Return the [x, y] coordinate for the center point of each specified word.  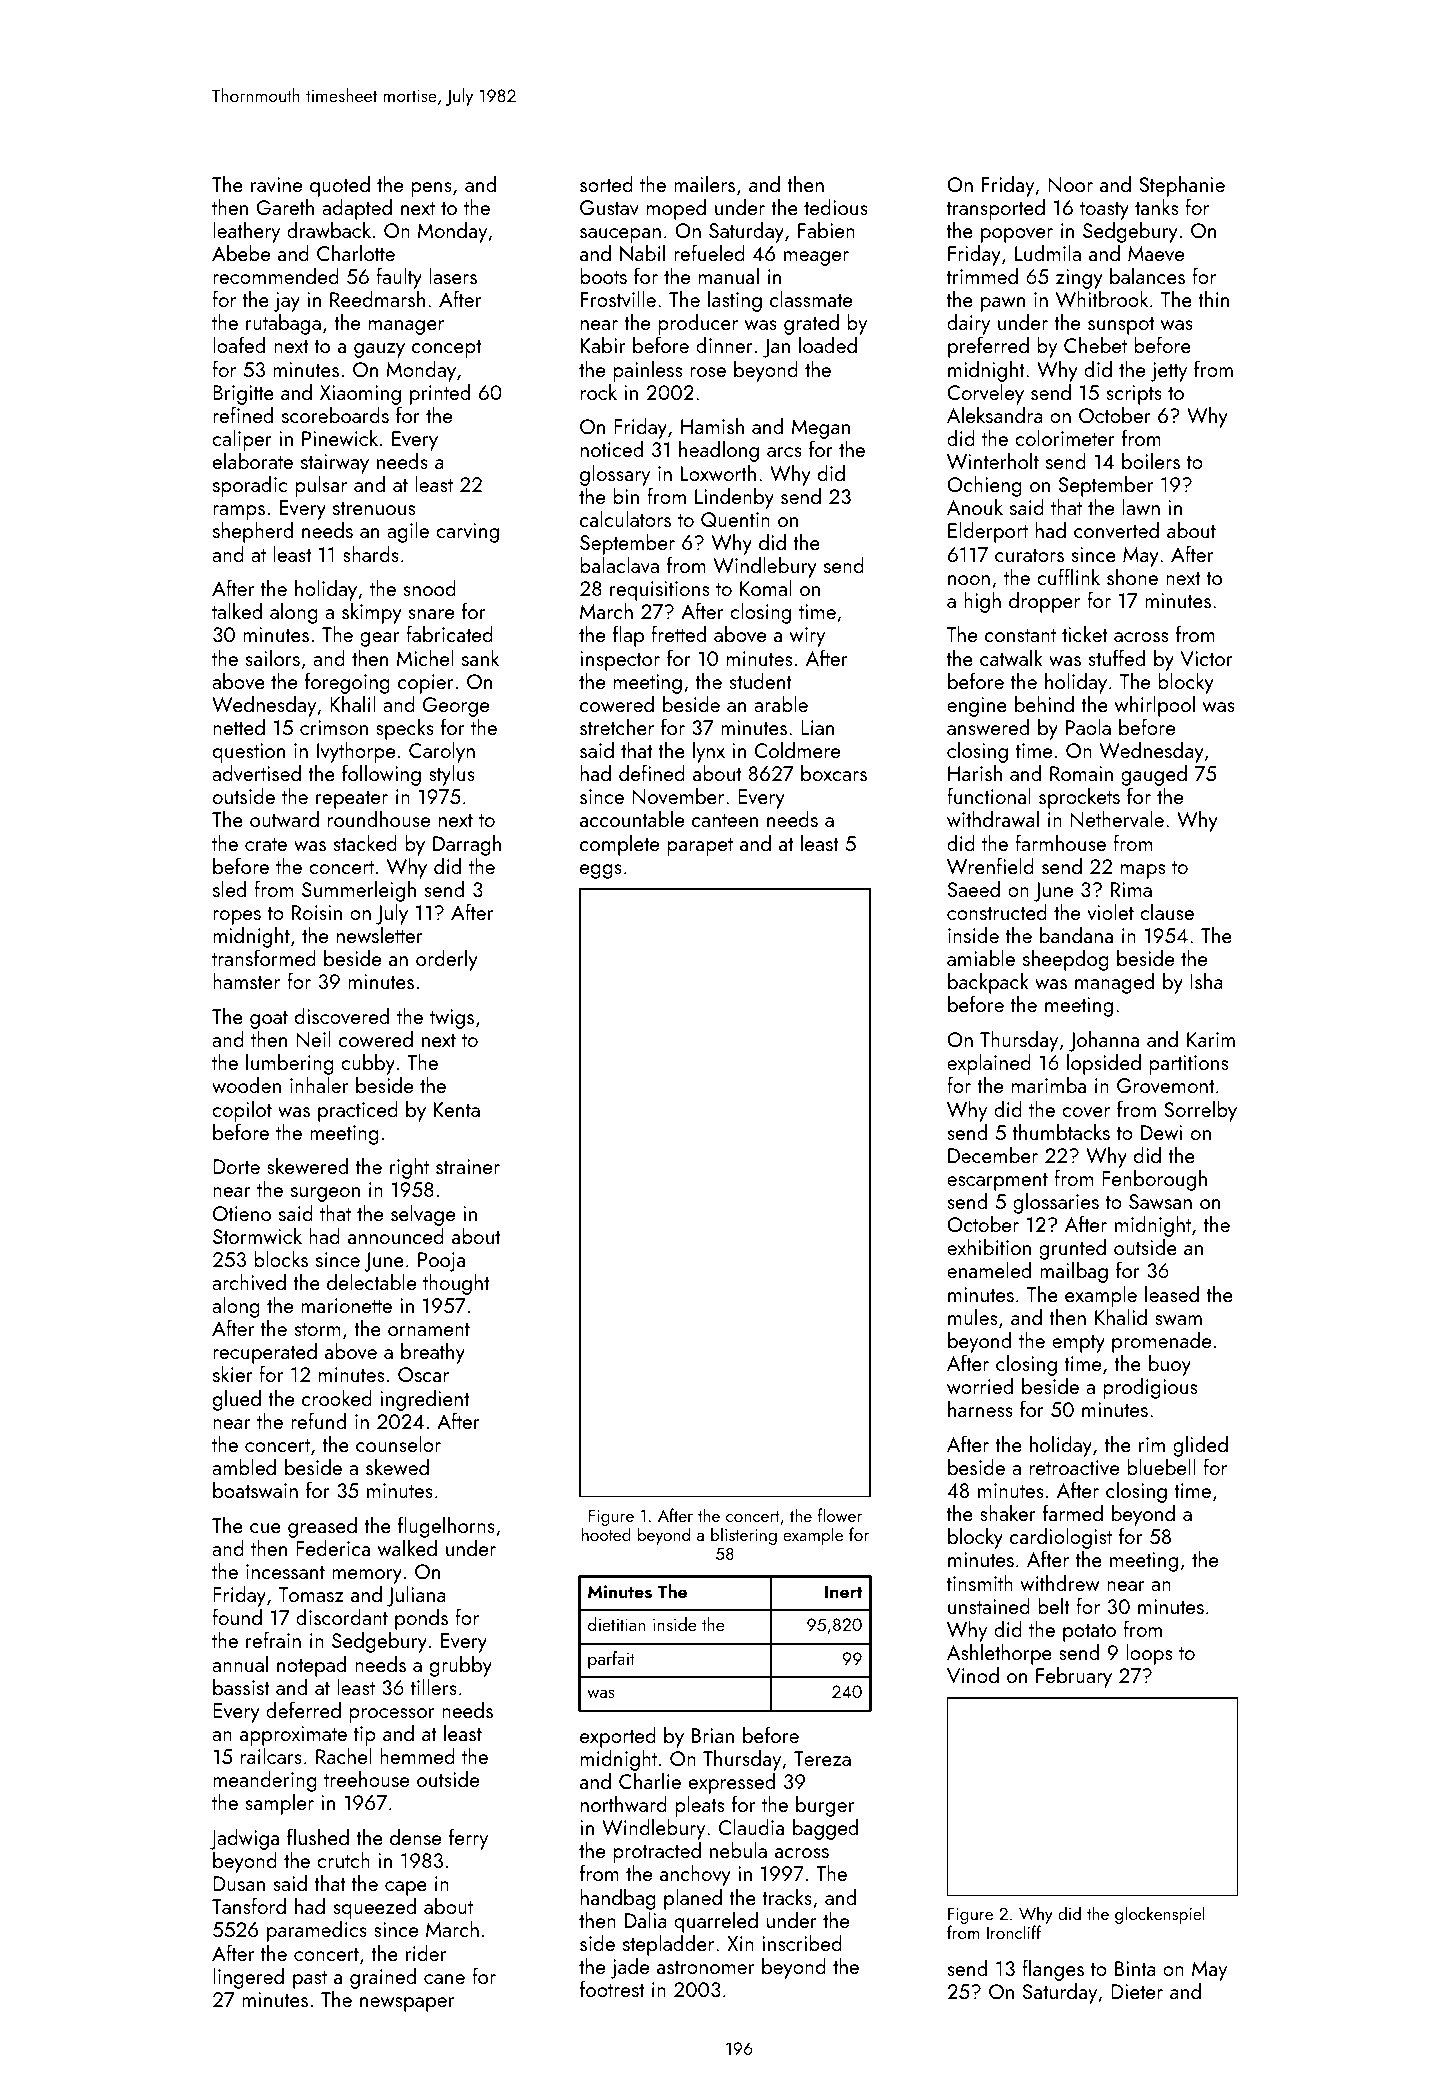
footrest [612, 1988]
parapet [700, 847]
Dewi [1161, 1132]
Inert [844, 1591]
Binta [1135, 1968]
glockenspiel [1160, 1915]
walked [407, 1547]
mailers [704, 184]
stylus [452, 775]
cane [444, 1979]
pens [431, 189]
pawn [1003, 304]
